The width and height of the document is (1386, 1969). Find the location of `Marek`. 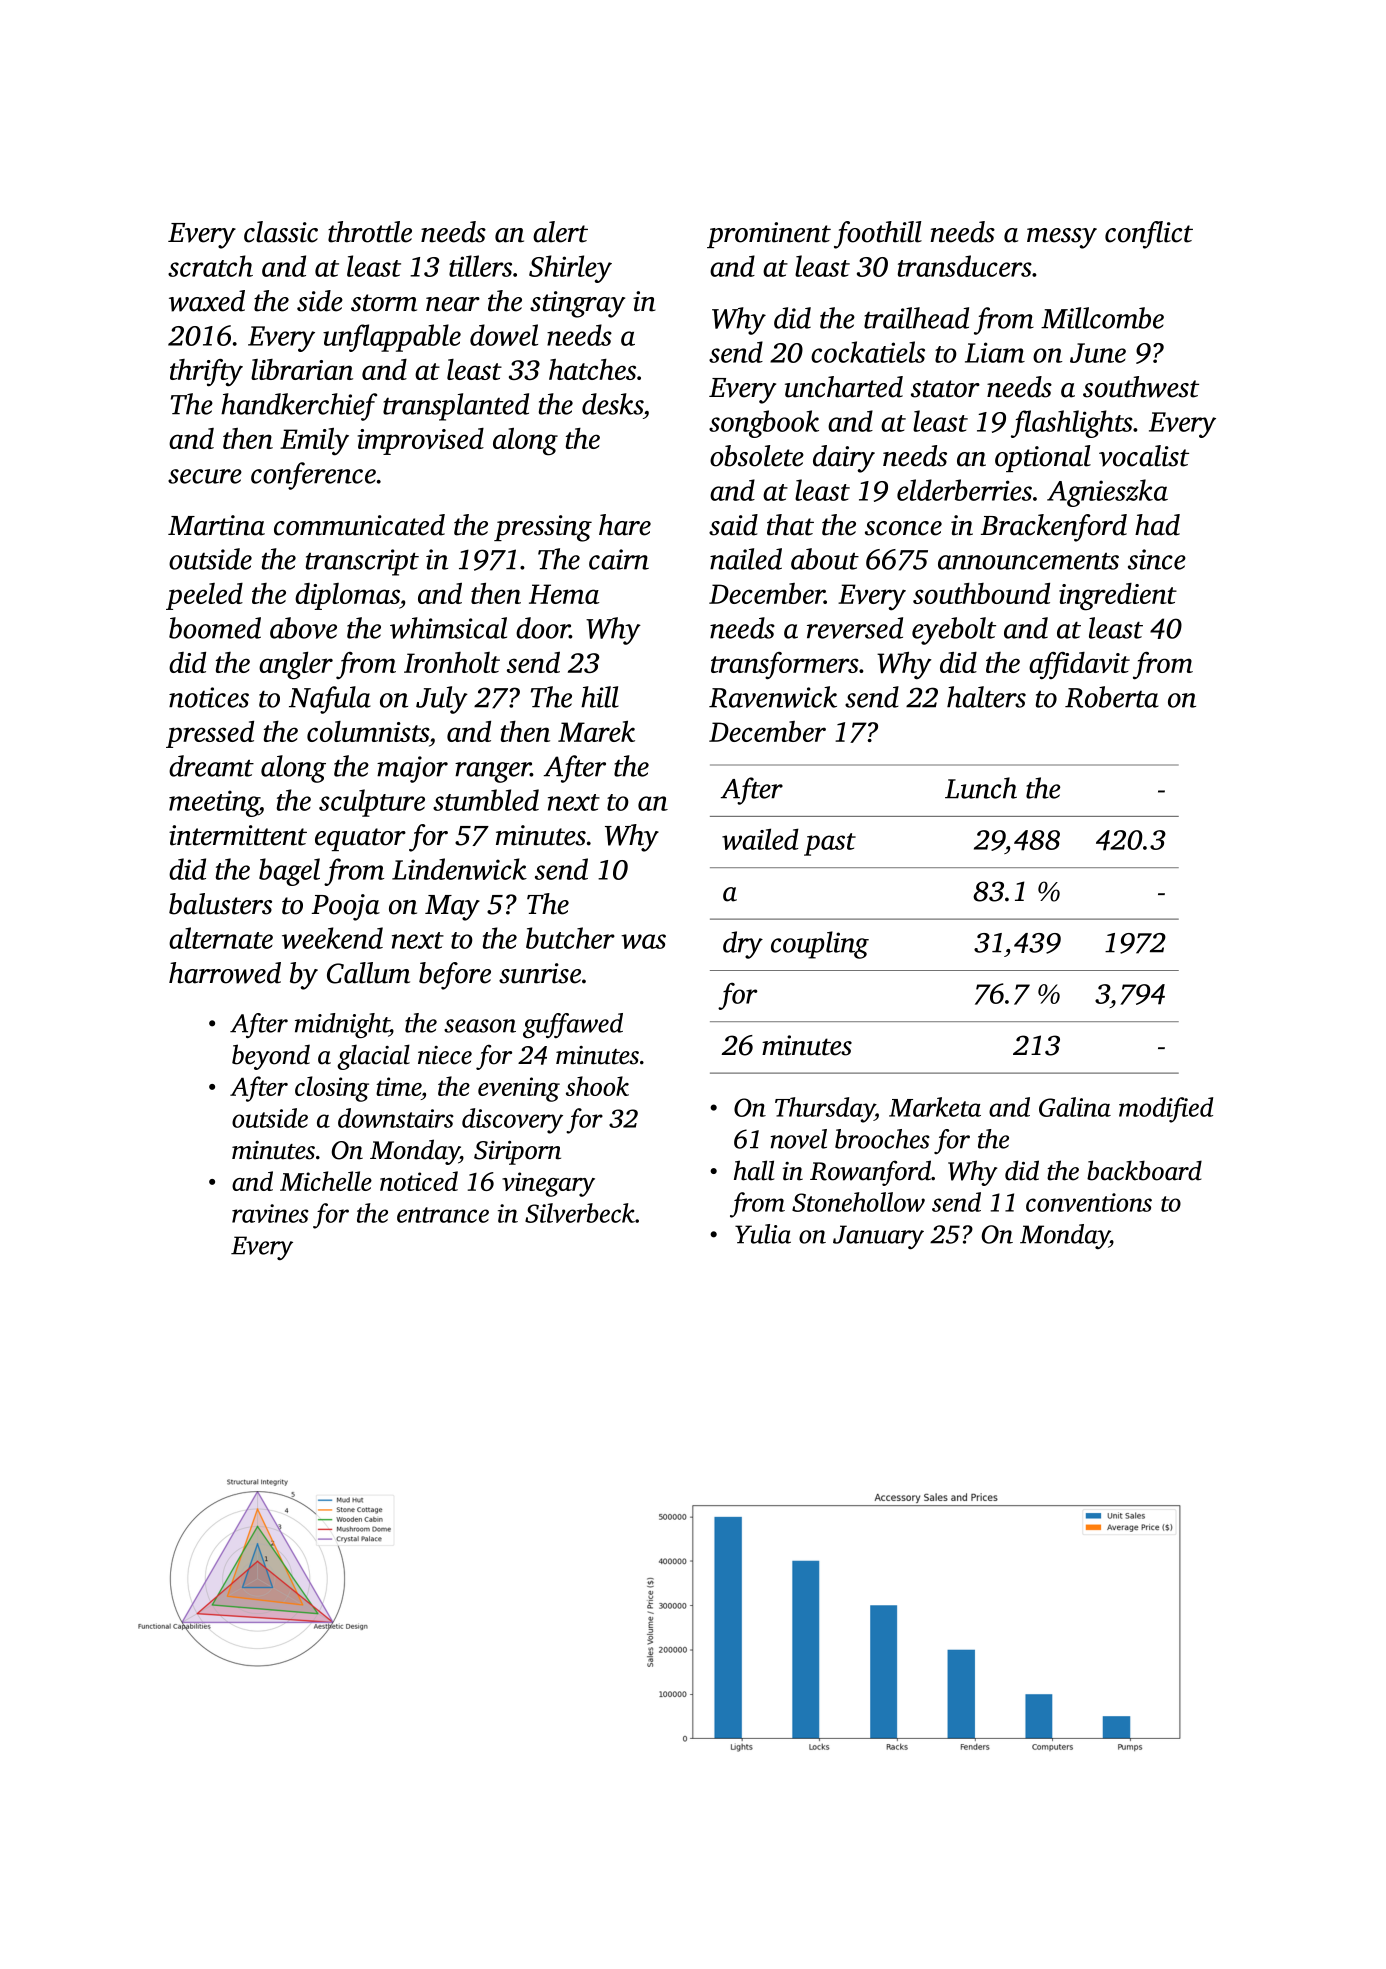

Marek is located at coordinates (596, 731).
